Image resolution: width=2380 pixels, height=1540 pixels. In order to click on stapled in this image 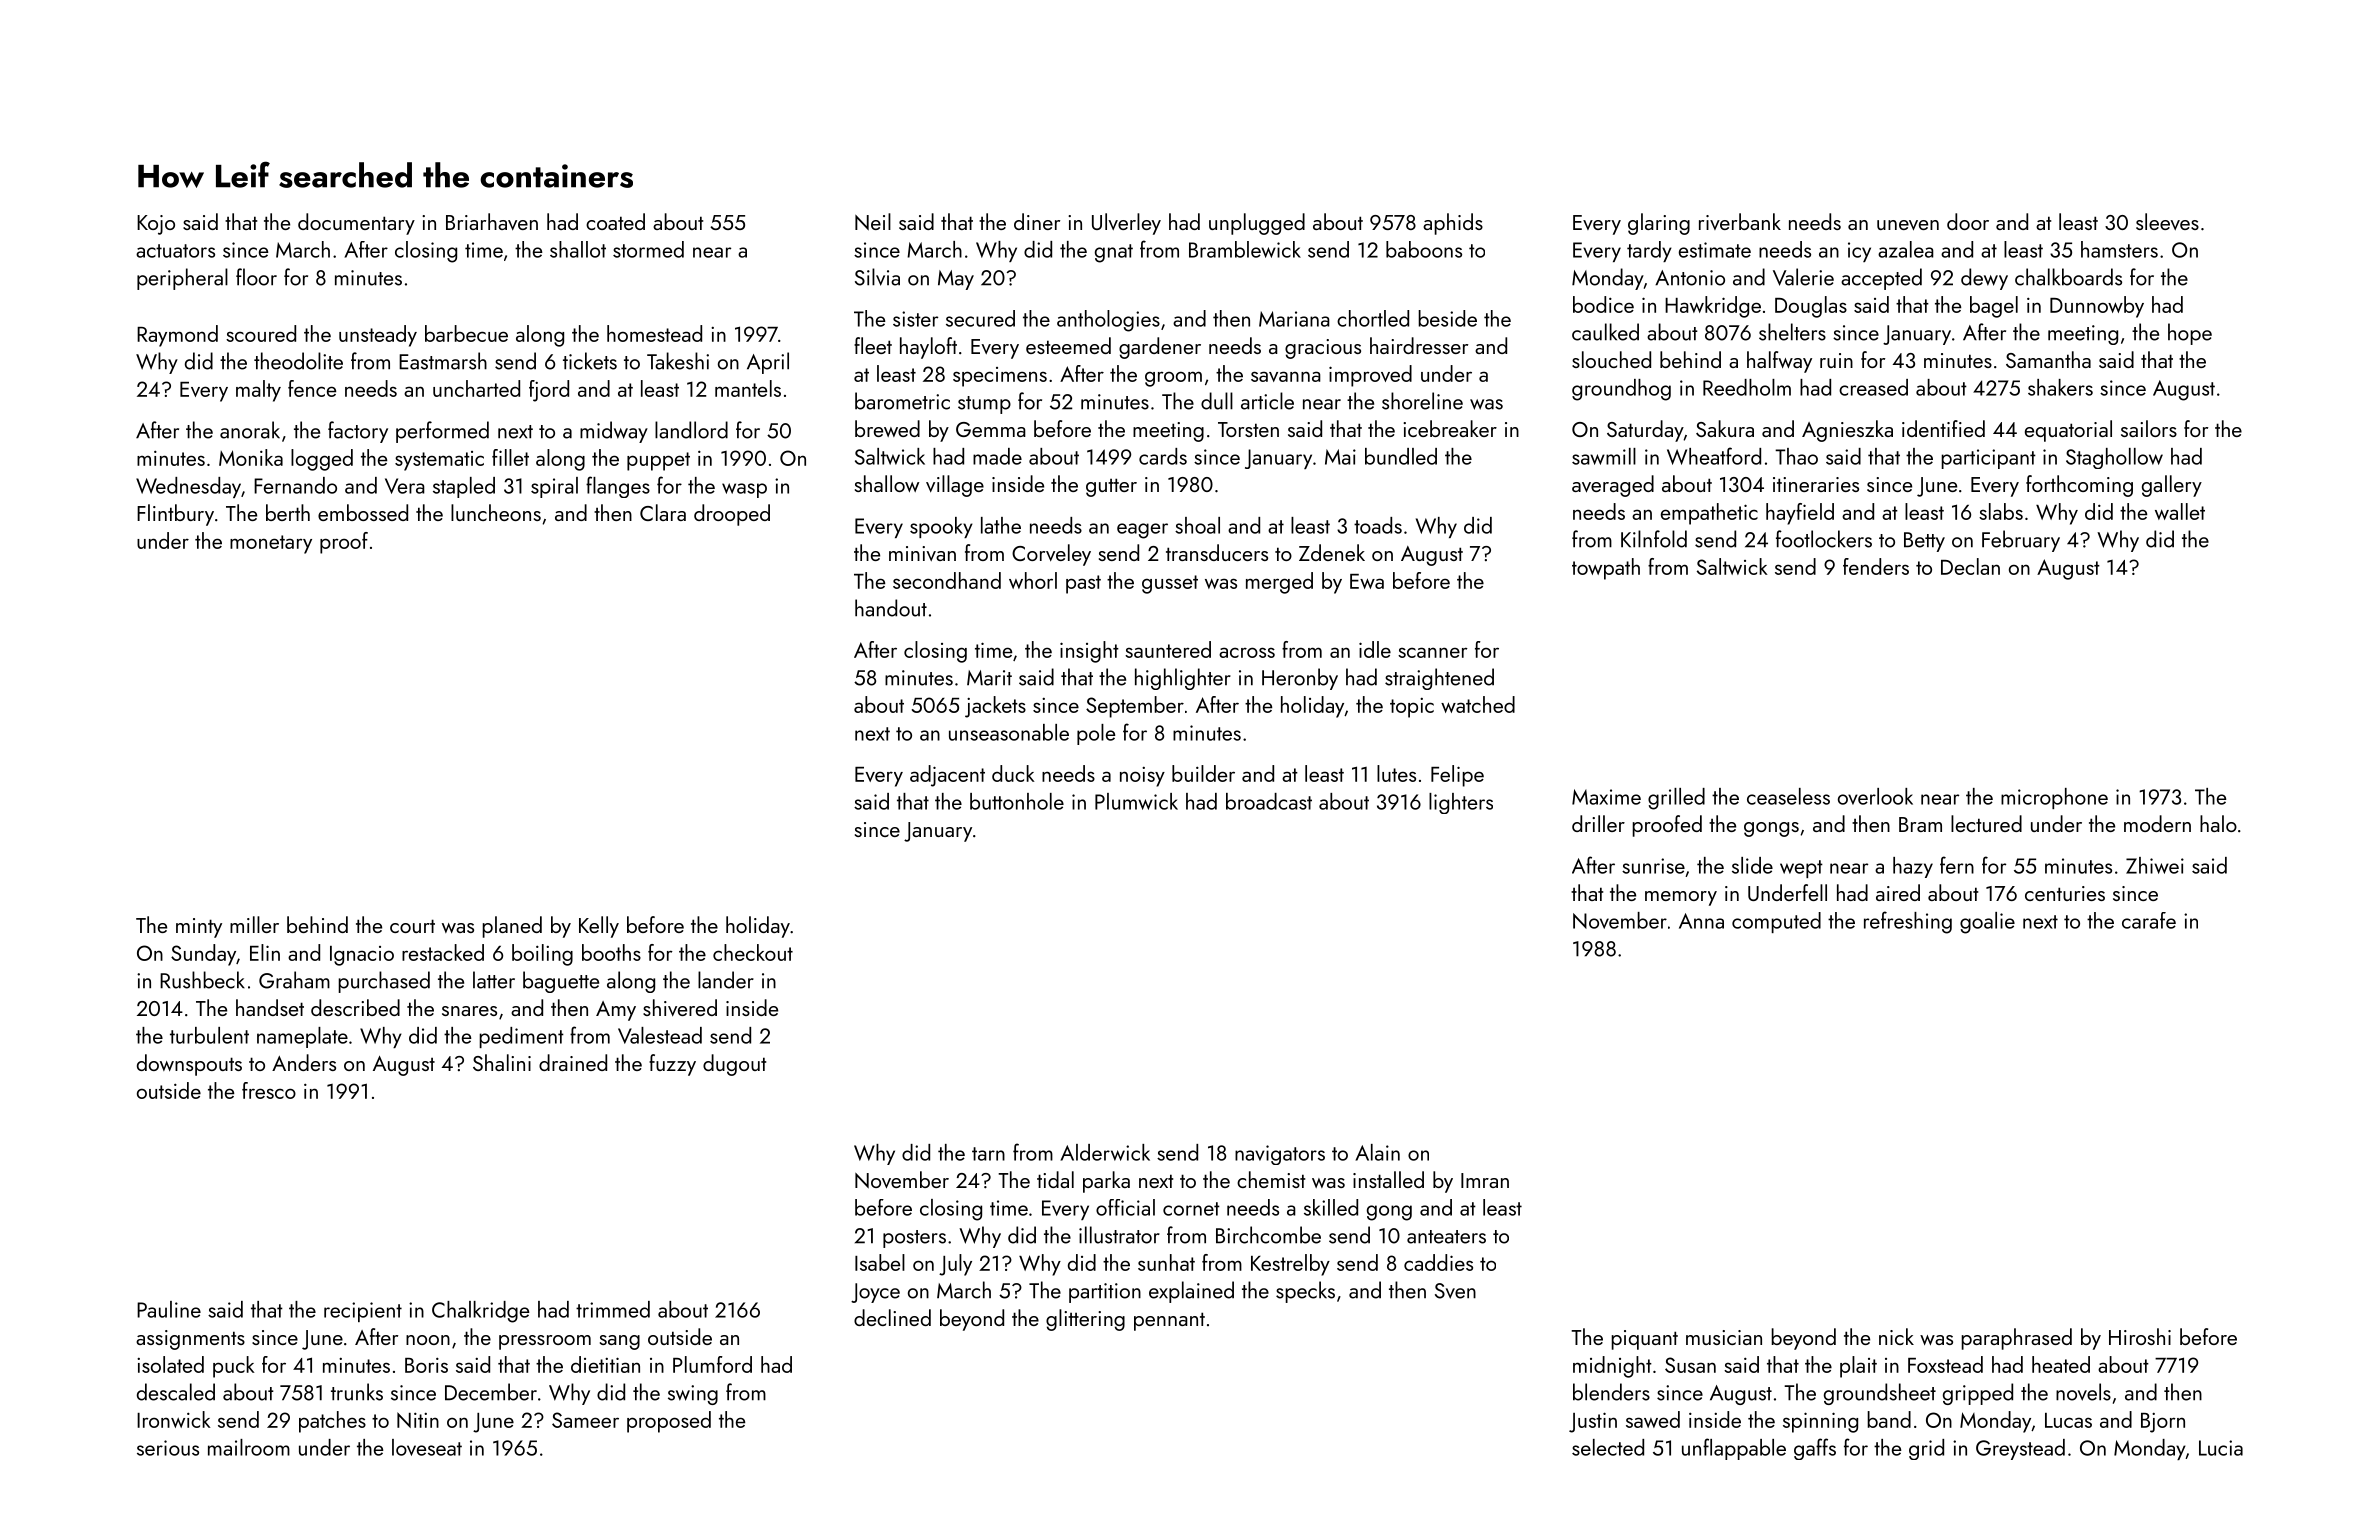, I will do `click(464, 487)`.
